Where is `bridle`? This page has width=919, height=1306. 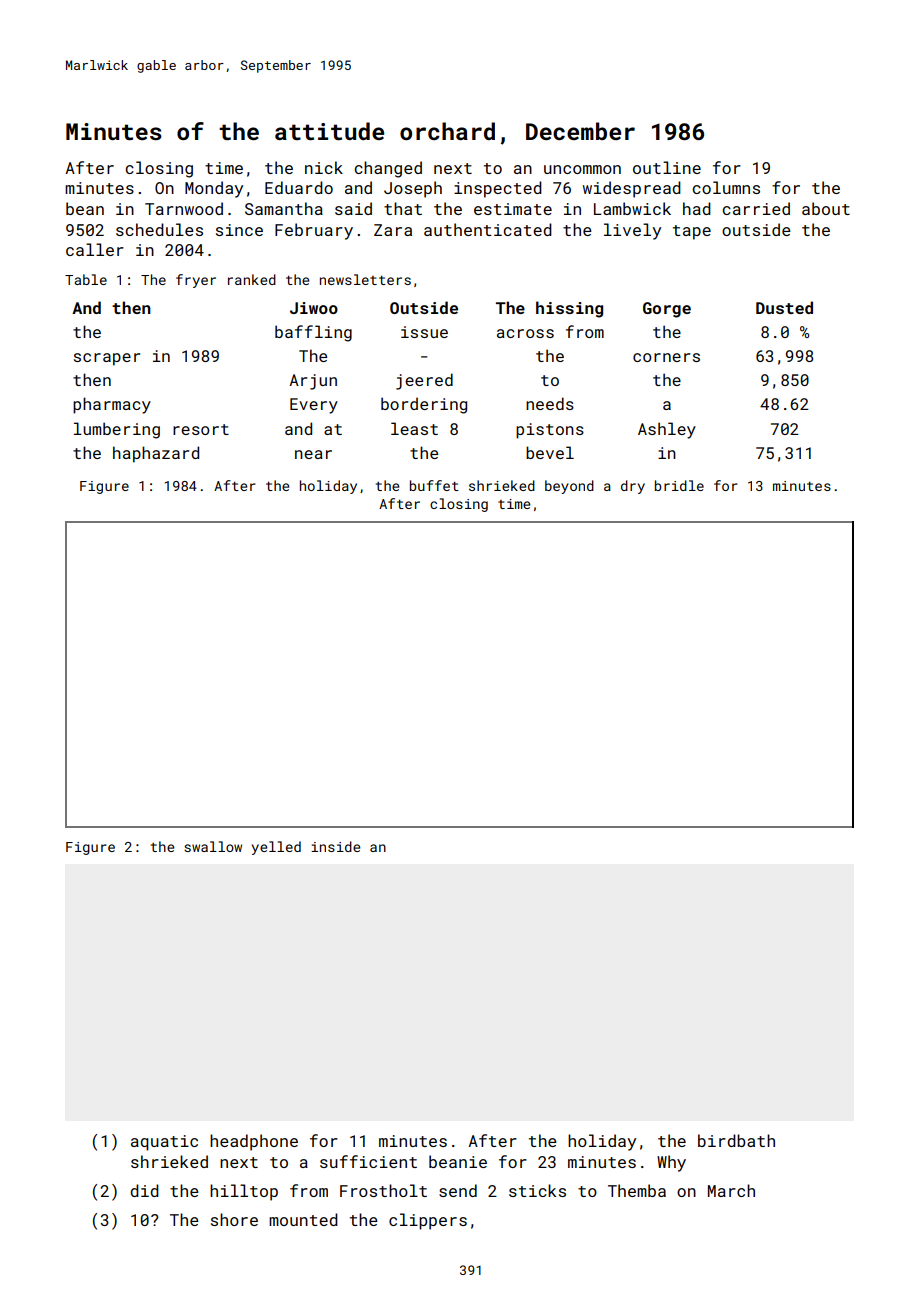
bridle is located at coordinates (679, 485).
